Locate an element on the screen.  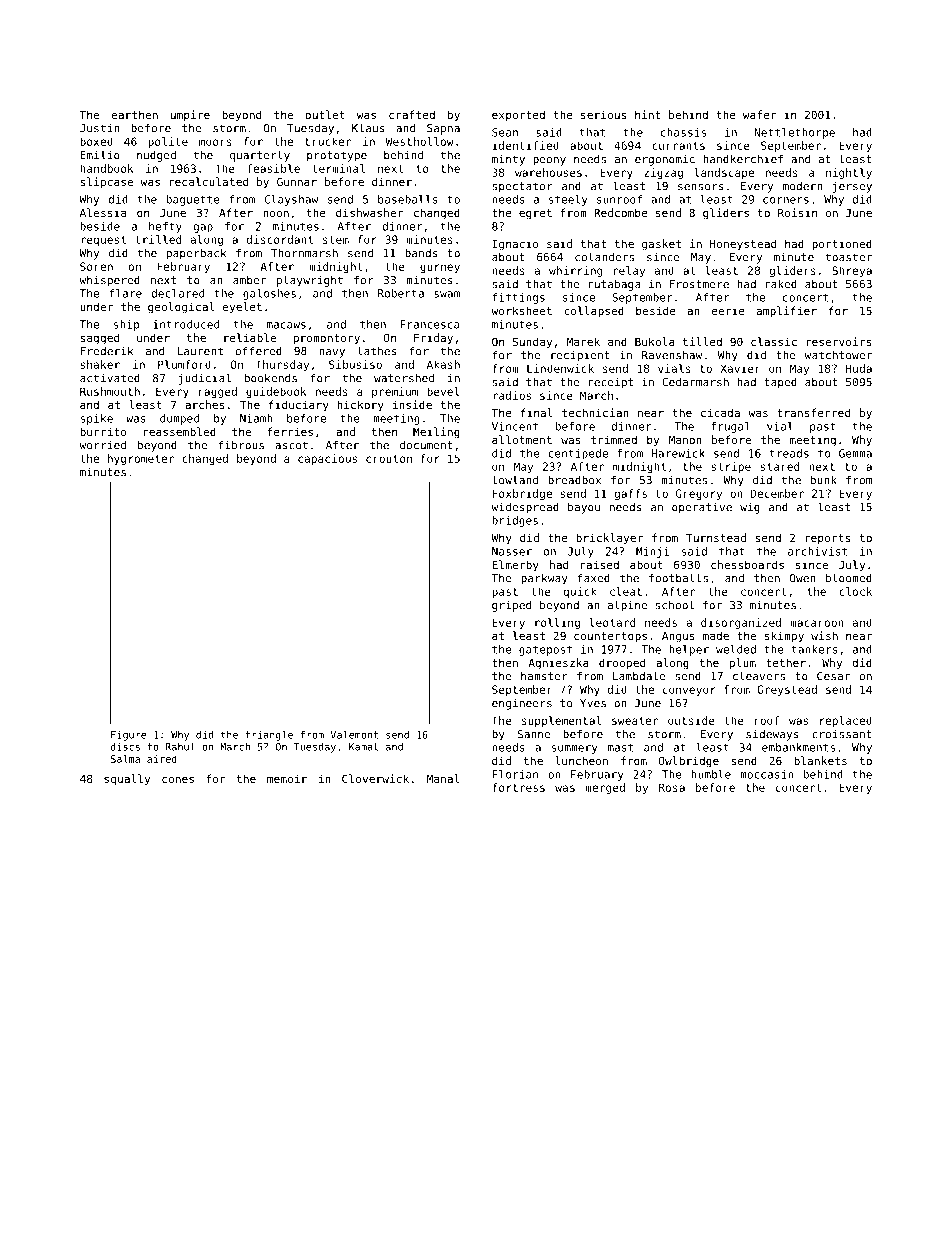
radios is located at coordinates (512, 395).
